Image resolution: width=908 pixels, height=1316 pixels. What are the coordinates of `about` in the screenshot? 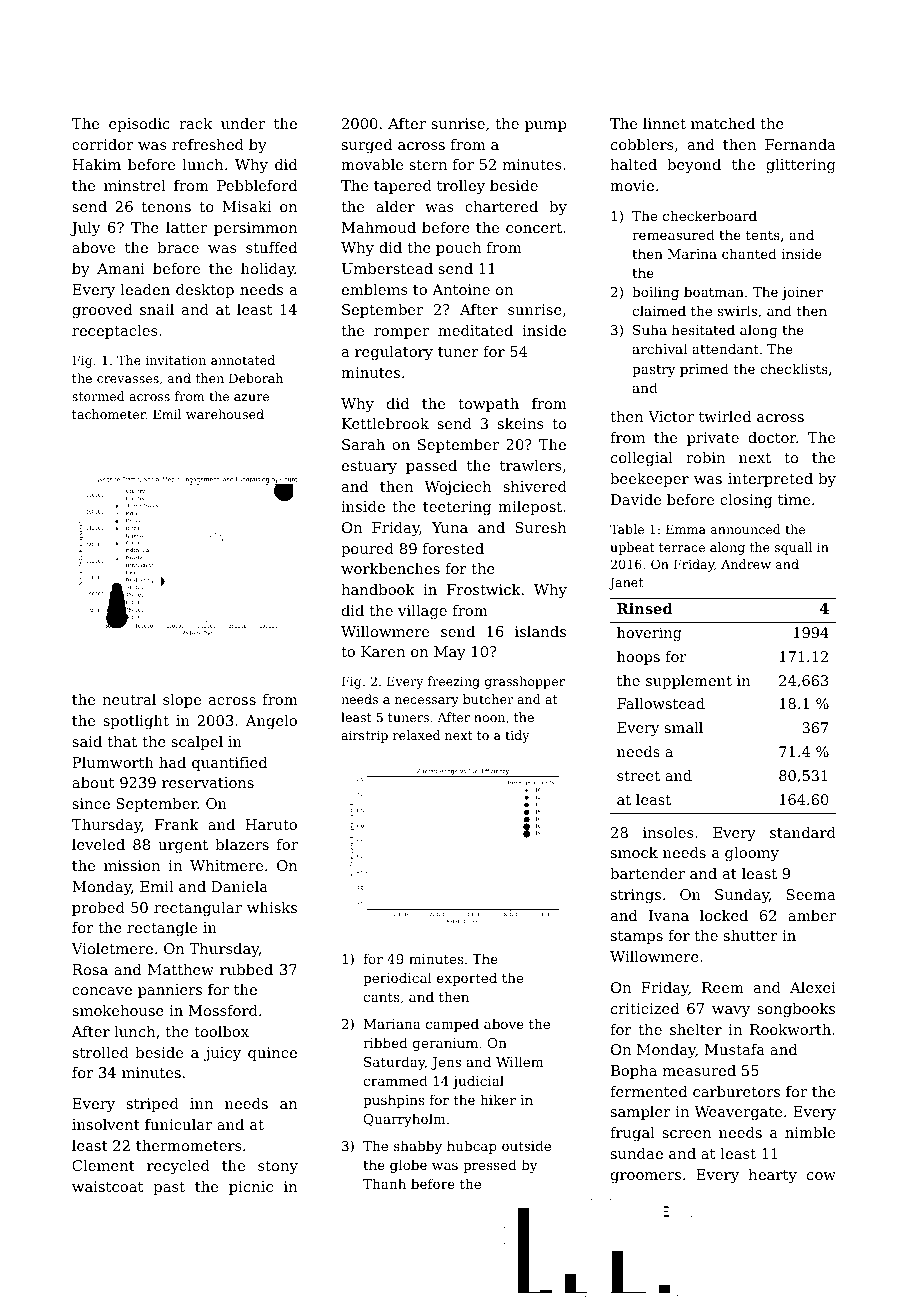 It's located at (93, 782).
